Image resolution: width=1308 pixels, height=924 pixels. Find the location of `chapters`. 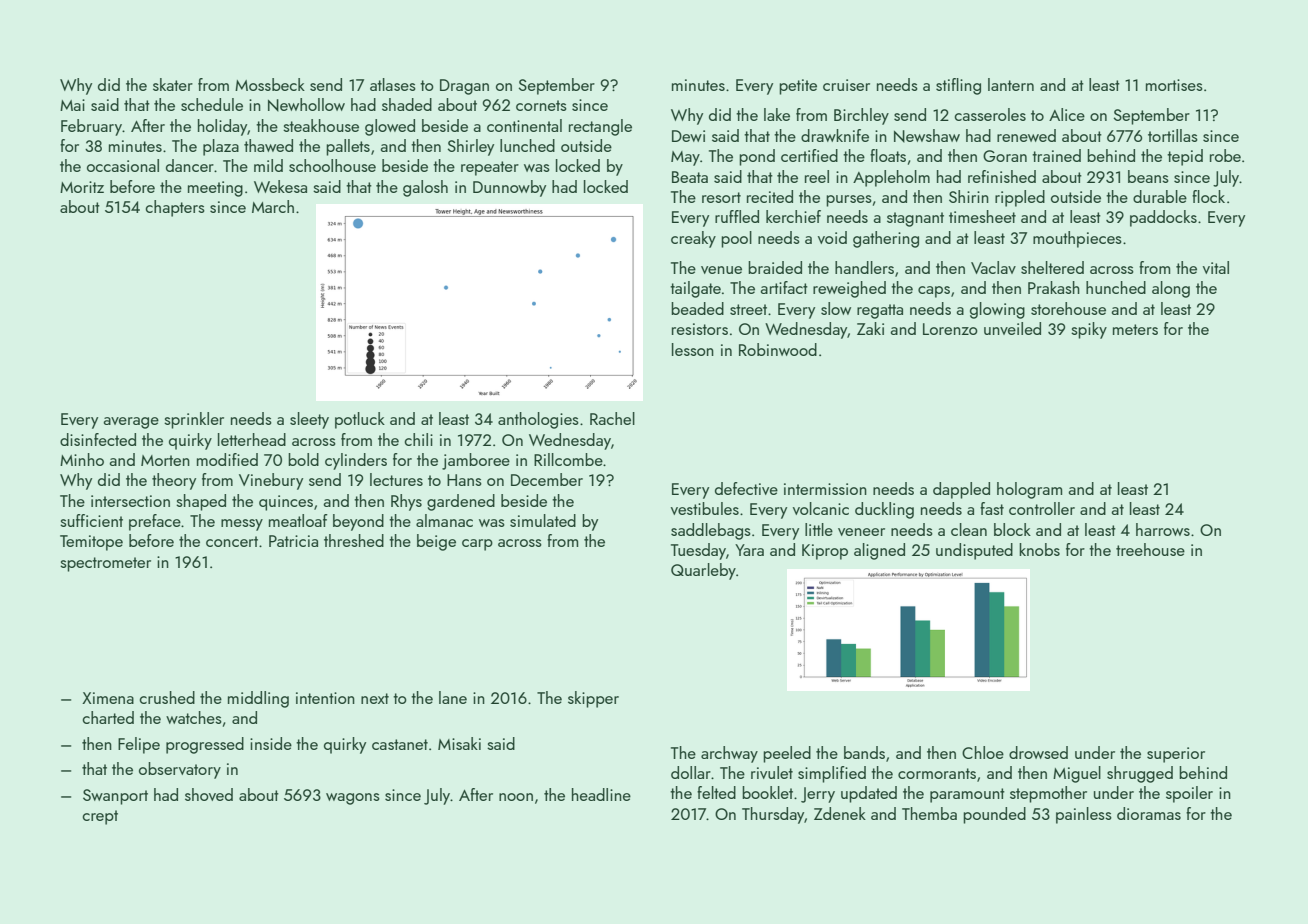

chapters is located at coordinates (175, 208).
